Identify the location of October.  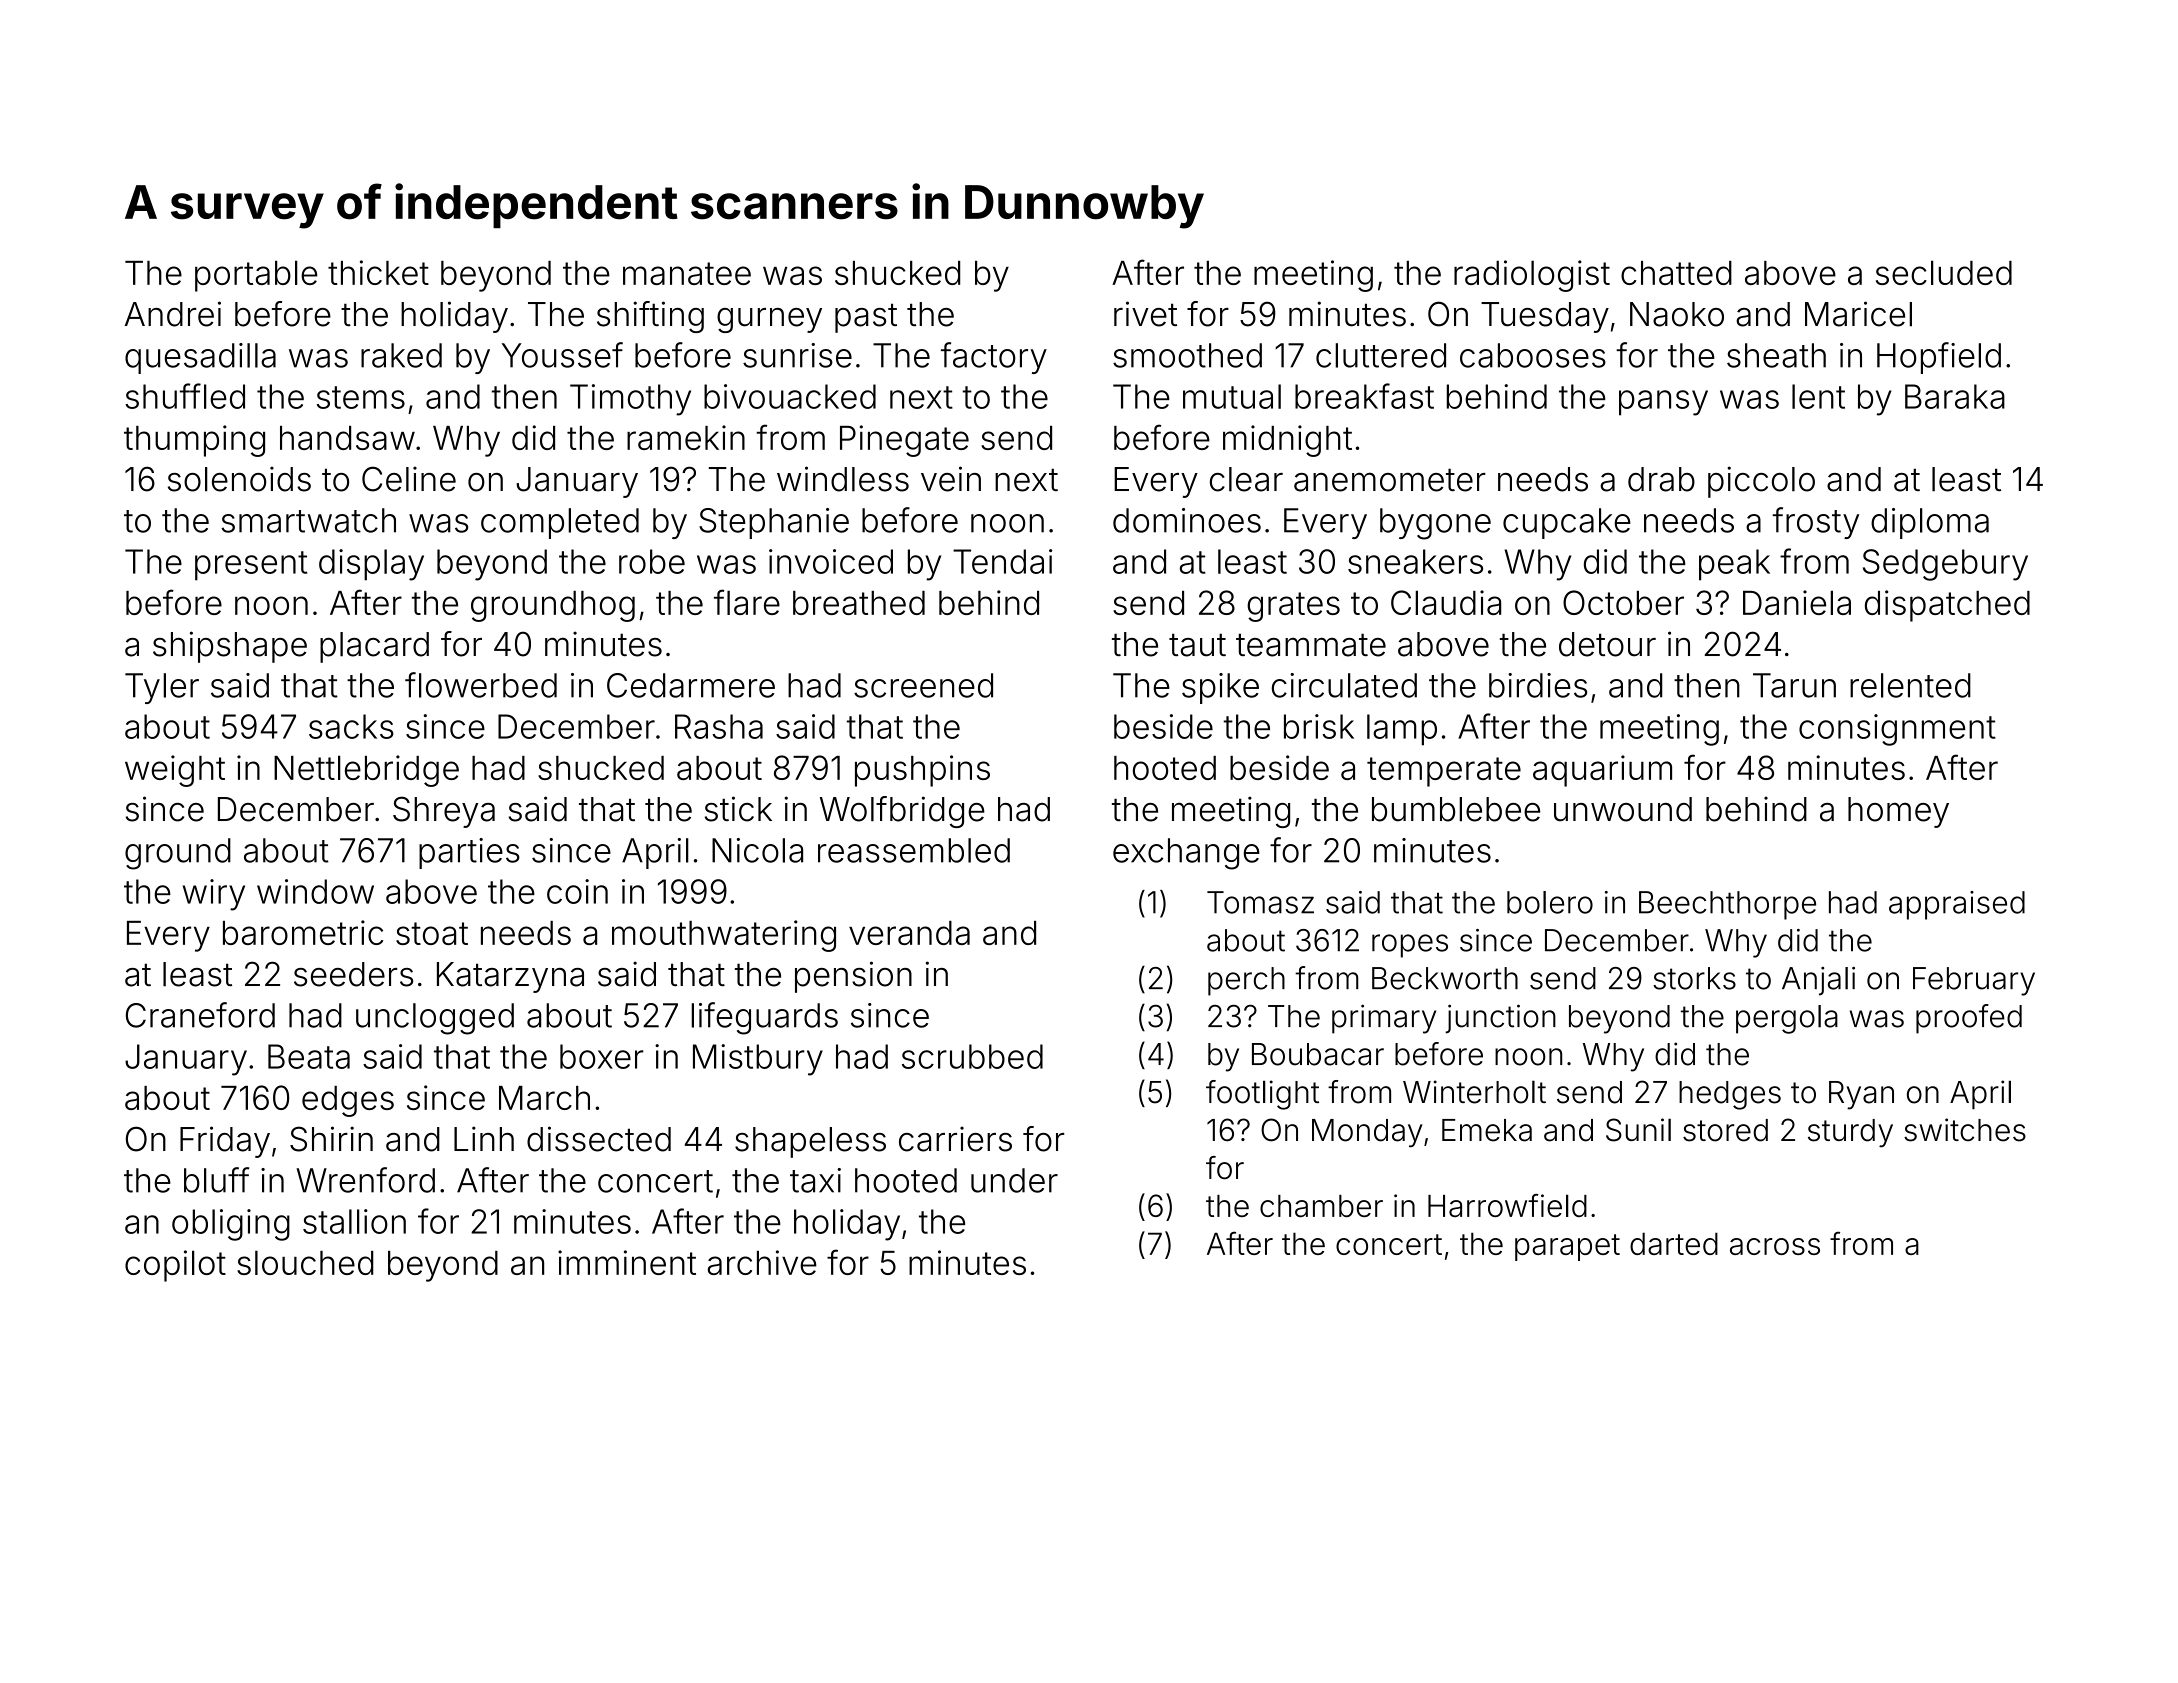
(1623, 602).
